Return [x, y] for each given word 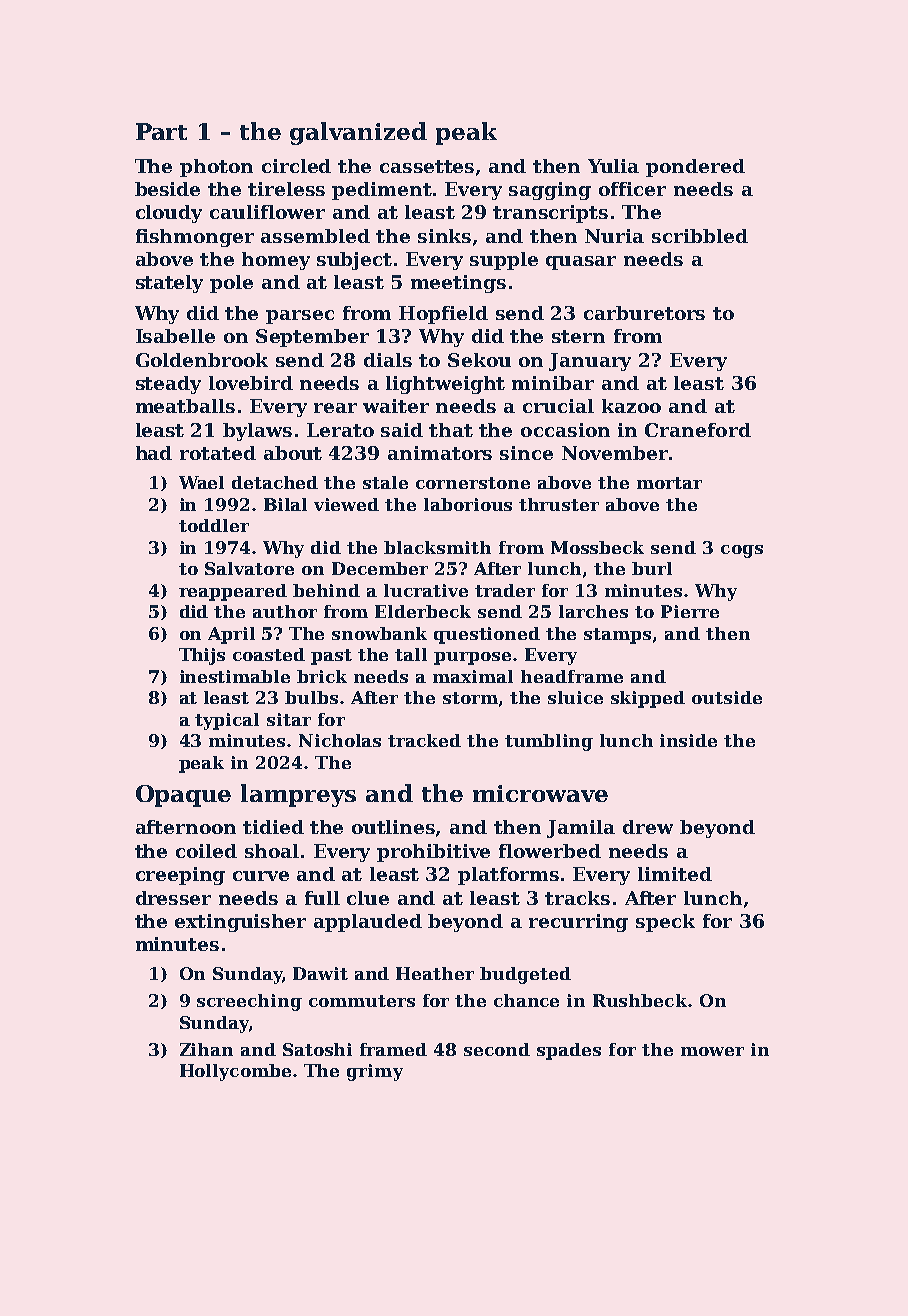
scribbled [700, 236]
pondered [695, 168]
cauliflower [267, 212]
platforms [508, 876]
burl [652, 568]
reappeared [233, 592]
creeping [180, 876]
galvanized [358, 133]
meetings [458, 284]
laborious [468, 504]
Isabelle [175, 336]
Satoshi [317, 1049]
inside [688, 740]
